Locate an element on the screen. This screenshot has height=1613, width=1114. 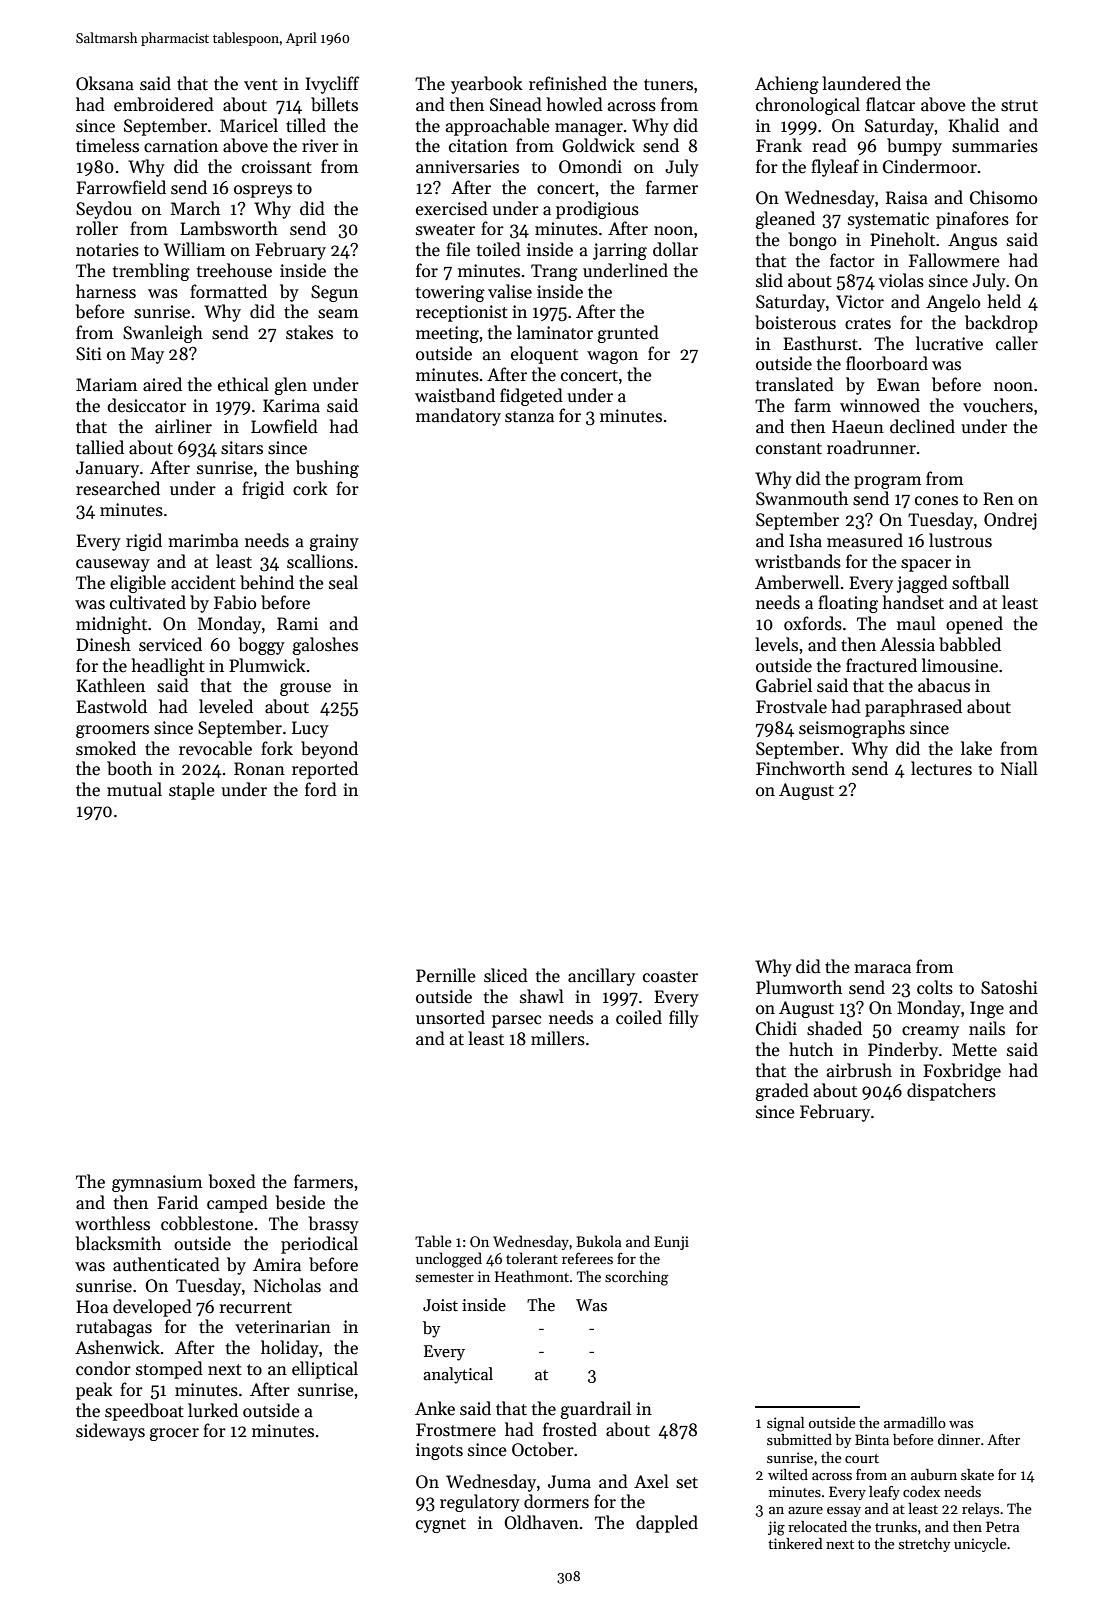
beyond is located at coordinates (329, 750).
